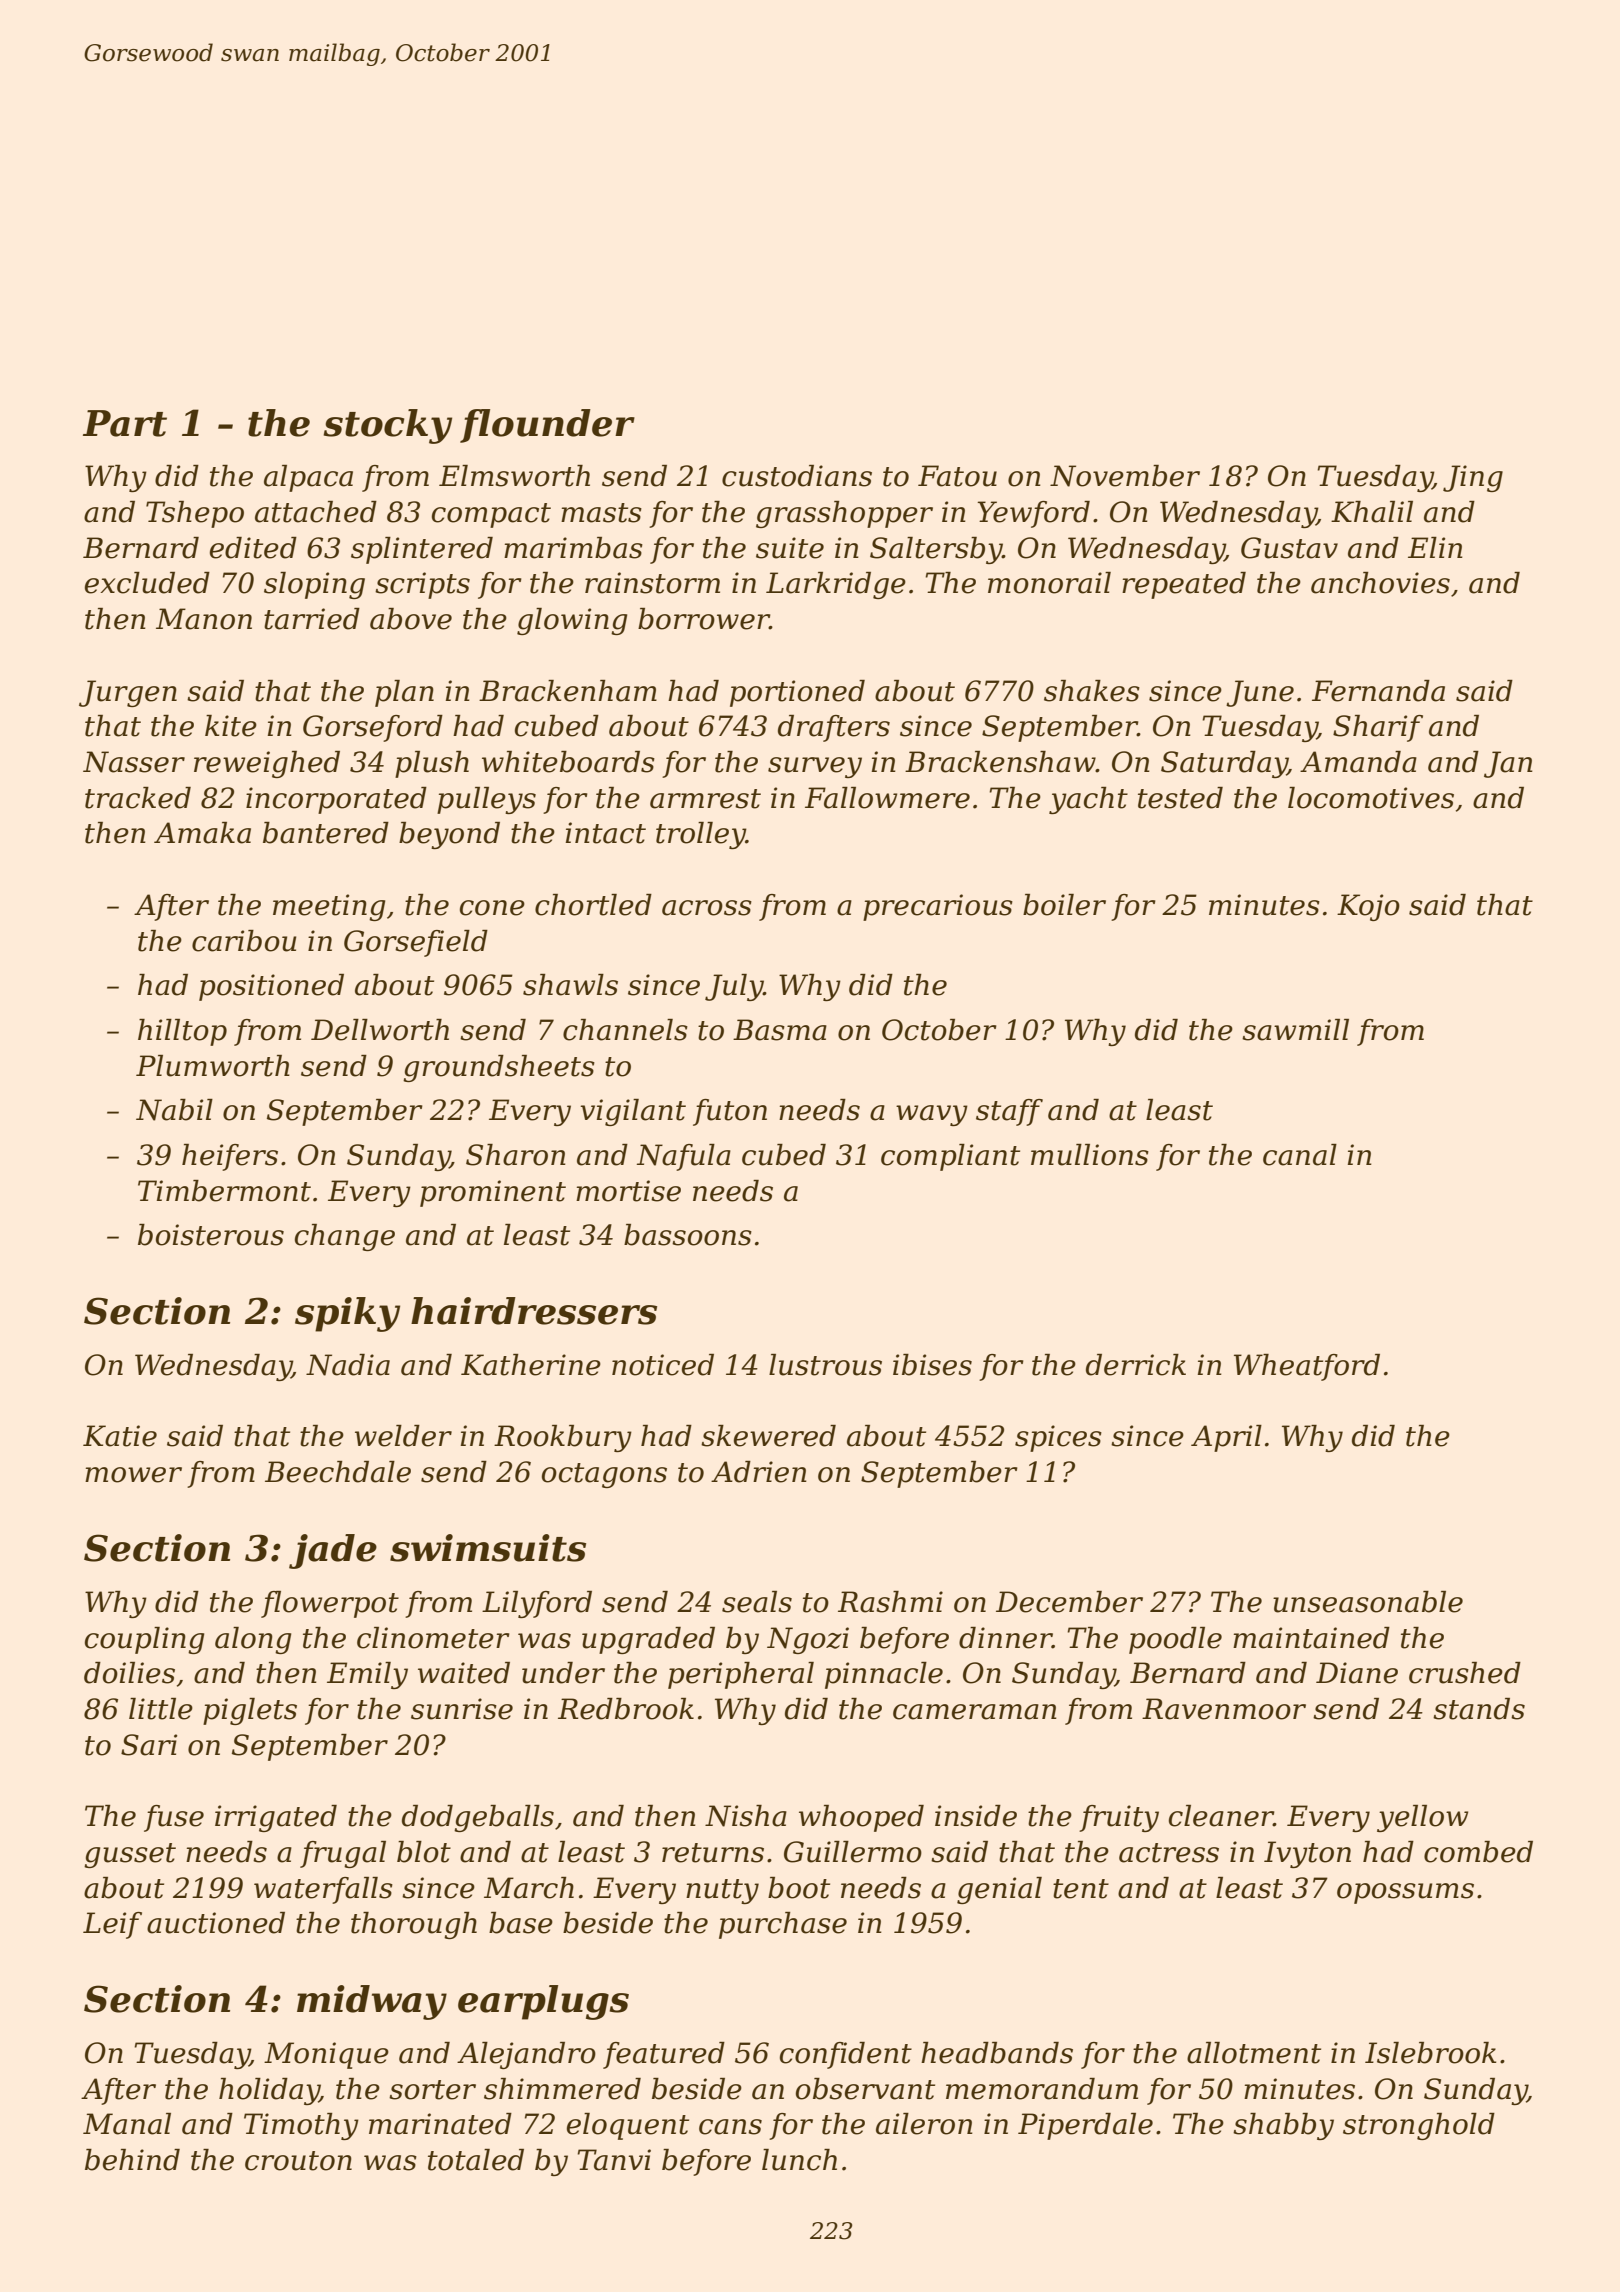 The height and width of the image is (2292, 1620). What do you see at coordinates (211, 1235) in the image?
I see `boisterous` at bounding box center [211, 1235].
